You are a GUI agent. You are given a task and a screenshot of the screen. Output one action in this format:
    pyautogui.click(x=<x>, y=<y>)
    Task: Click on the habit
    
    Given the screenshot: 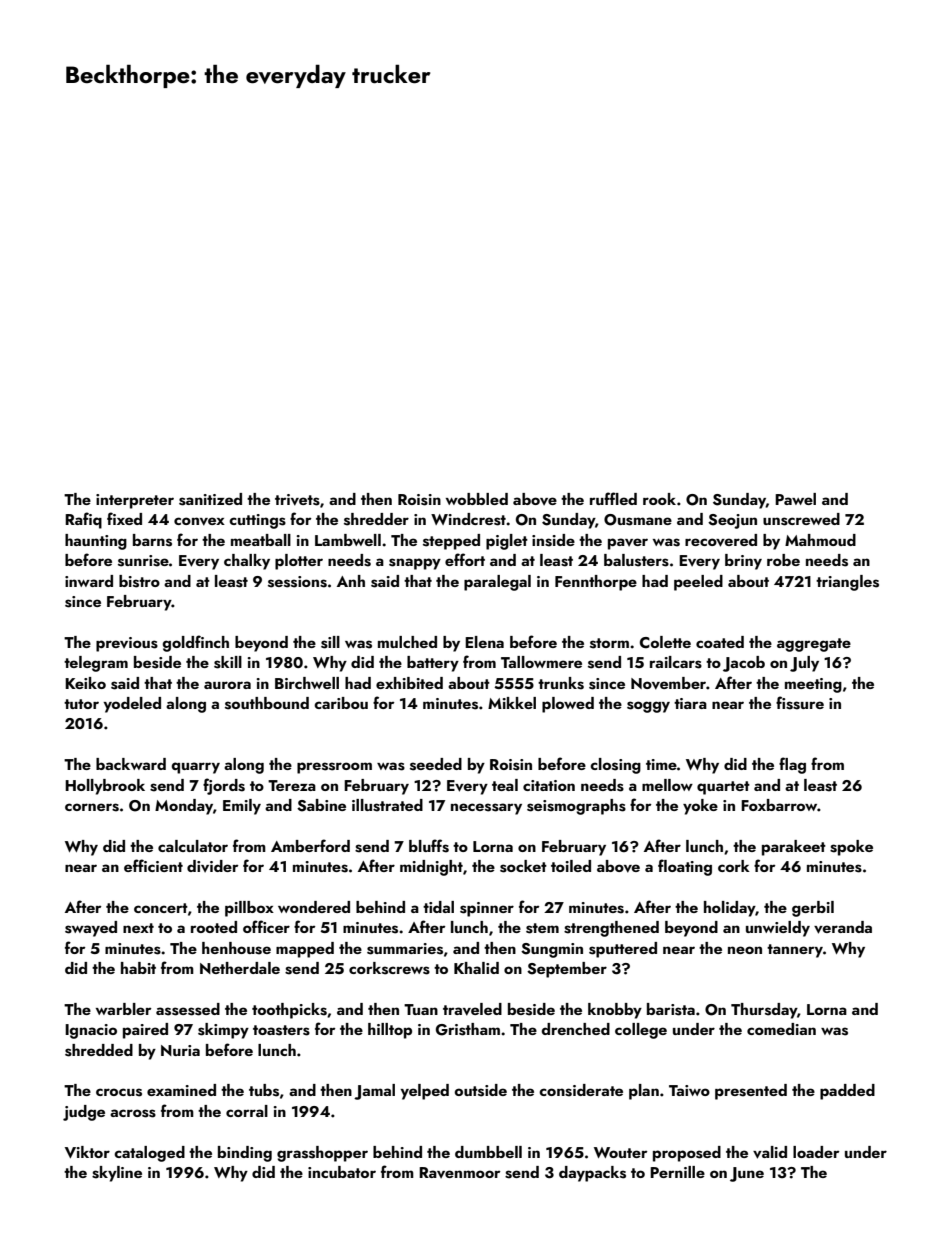 What is the action you would take?
    pyautogui.click(x=138, y=968)
